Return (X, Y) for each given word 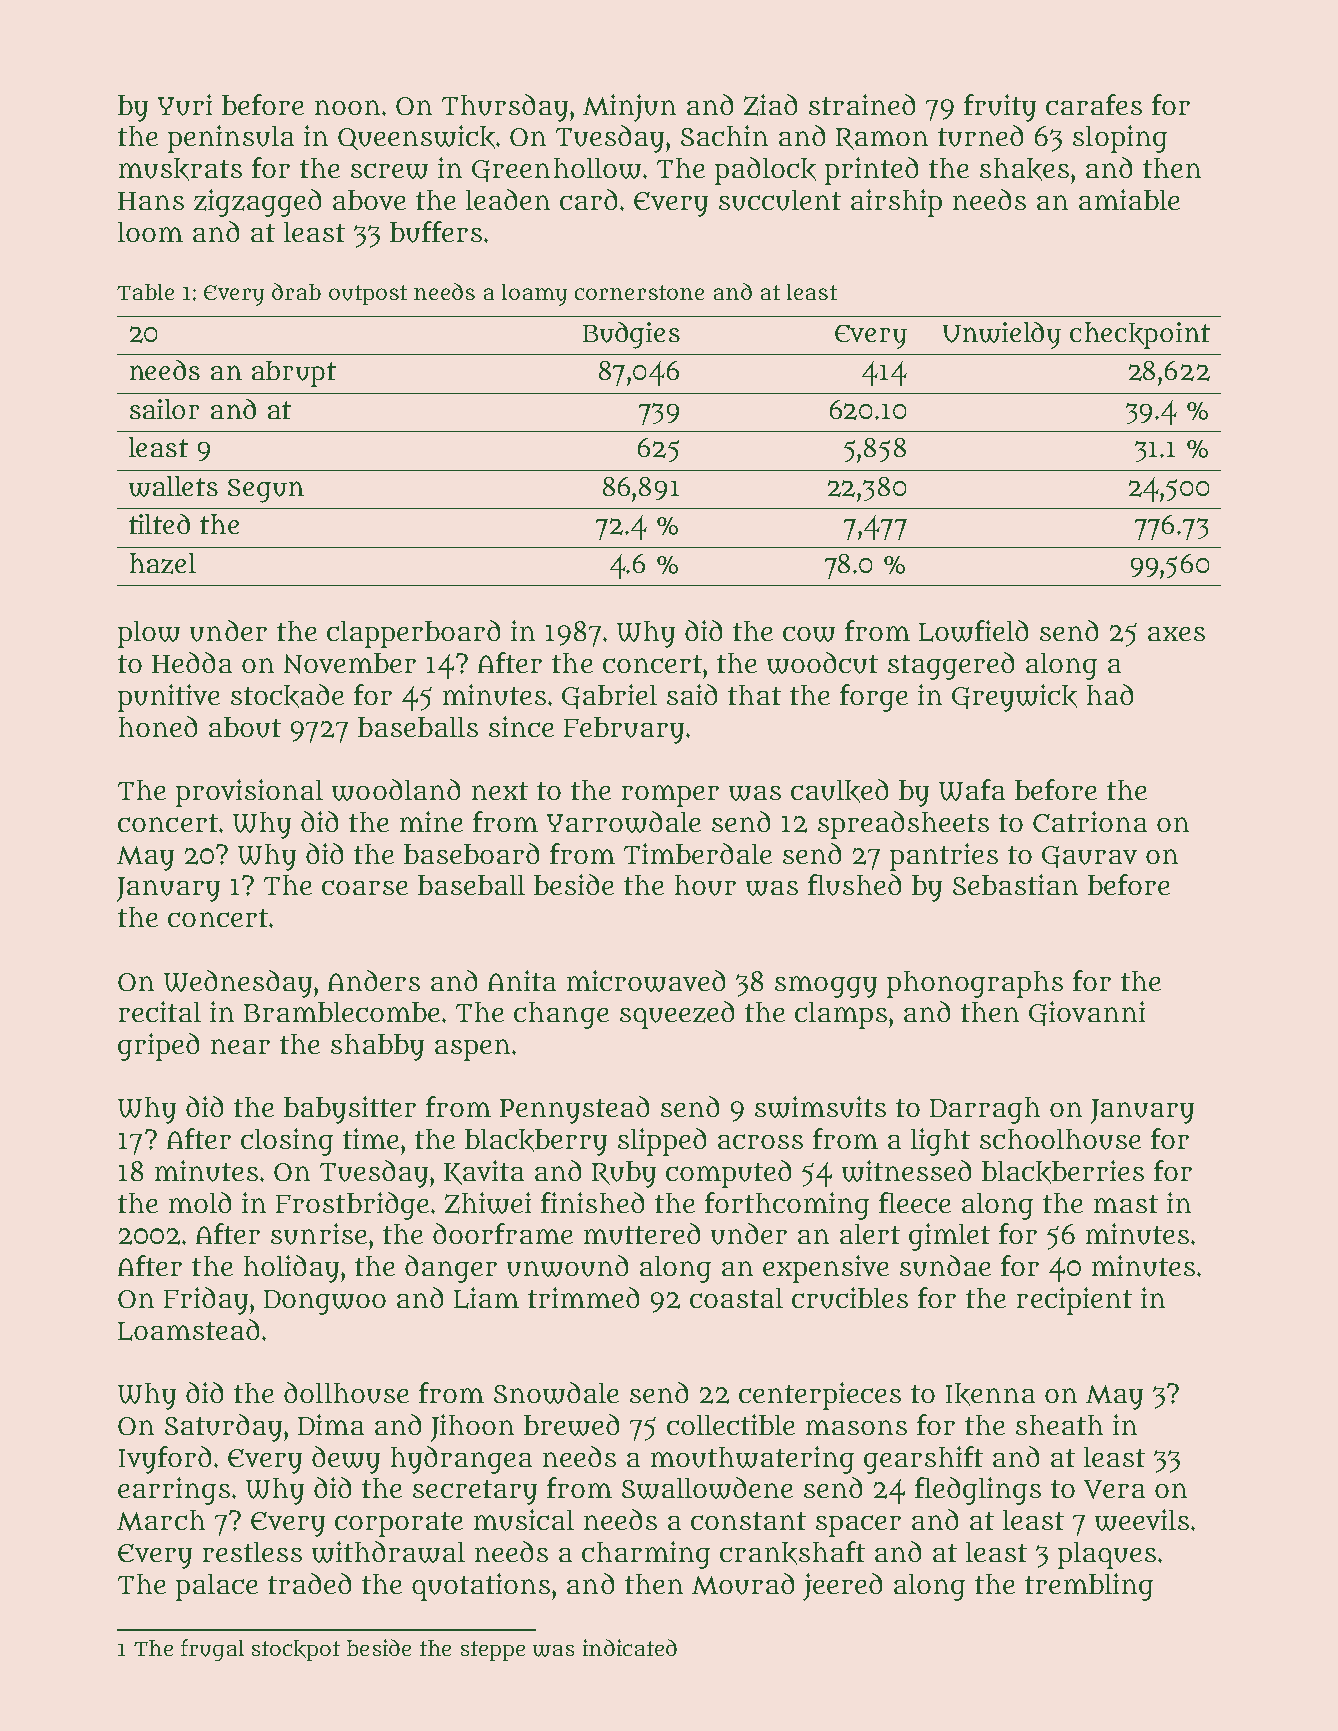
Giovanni (1087, 1013)
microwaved (646, 981)
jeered (842, 1587)
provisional (249, 793)
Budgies (631, 335)
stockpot (296, 1650)
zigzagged (257, 203)
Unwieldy (1002, 335)
